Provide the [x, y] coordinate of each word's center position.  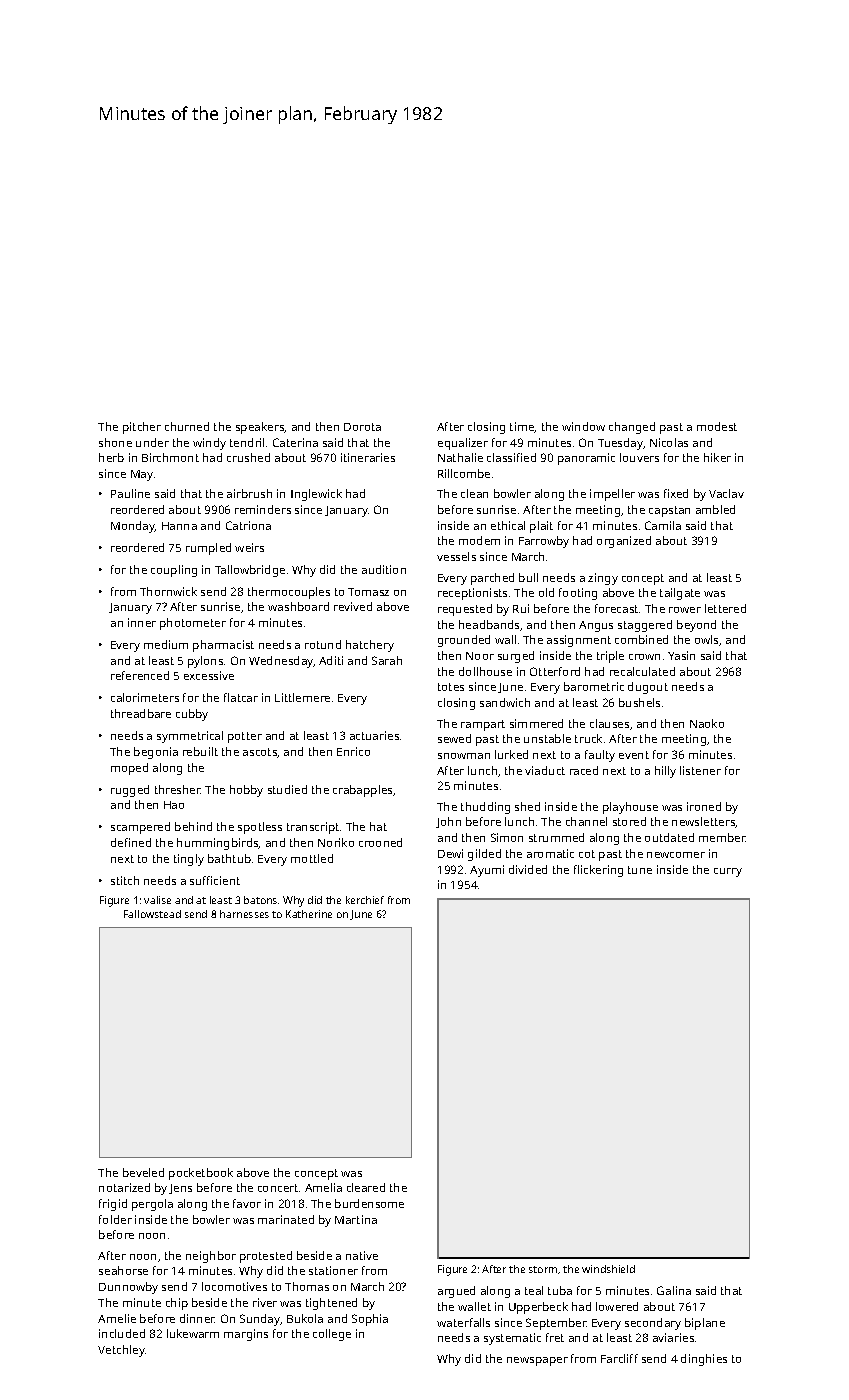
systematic [512, 1339]
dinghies [704, 1360]
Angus [596, 626]
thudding [485, 808]
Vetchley [121, 1351]
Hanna [179, 526]
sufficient [215, 880]
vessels [456, 556]
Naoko [707, 723]
